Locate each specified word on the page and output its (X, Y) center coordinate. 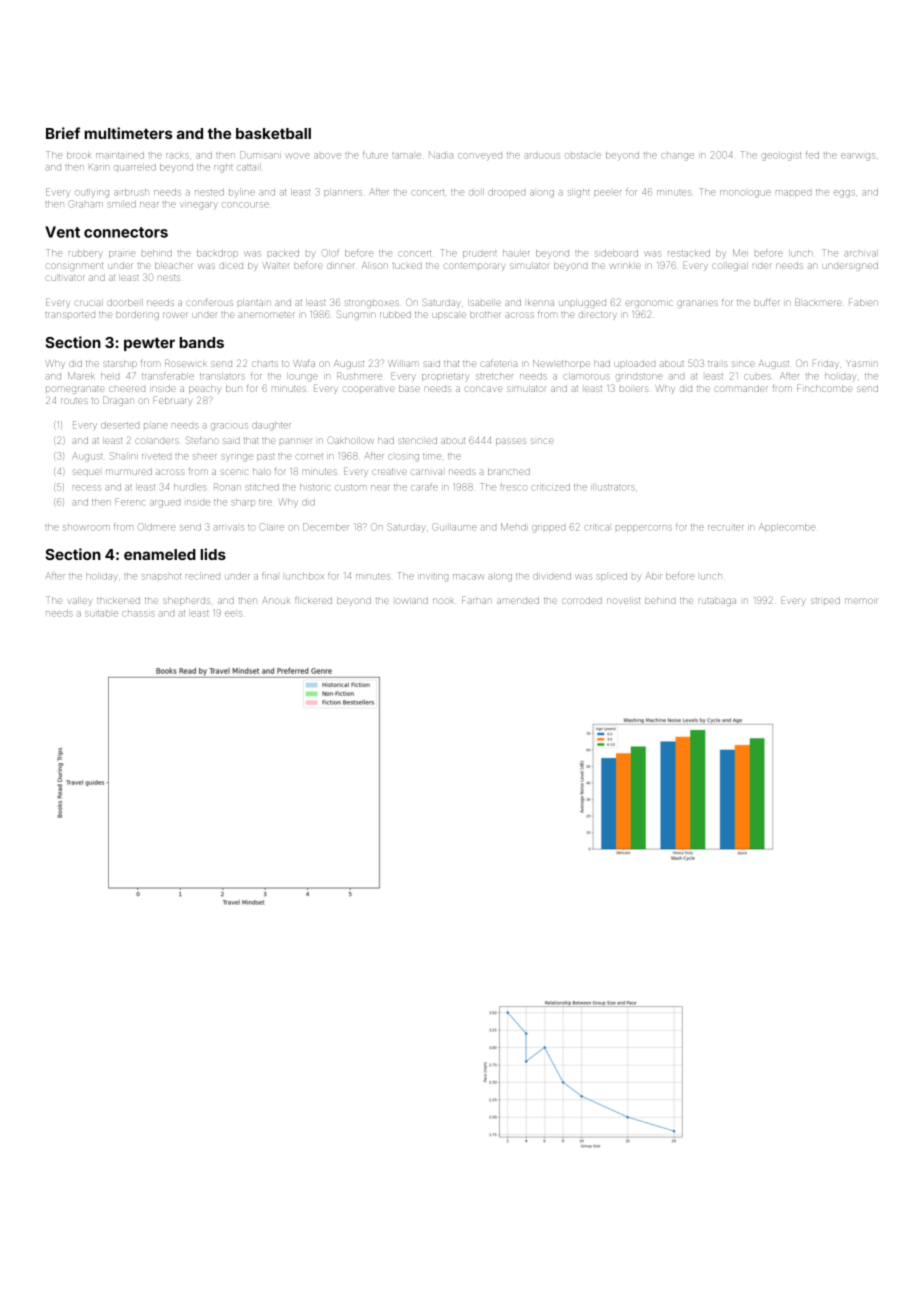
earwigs (858, 157)
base (409, 388)
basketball (273, 133)
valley (79, 601)
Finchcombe (824, 388)
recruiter (726, 528)
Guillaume (454, 527)
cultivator (65, 277)
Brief (63, 133)
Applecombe (787, 527)
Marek (81, 376)
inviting (434, 578)
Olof (330, 253)
